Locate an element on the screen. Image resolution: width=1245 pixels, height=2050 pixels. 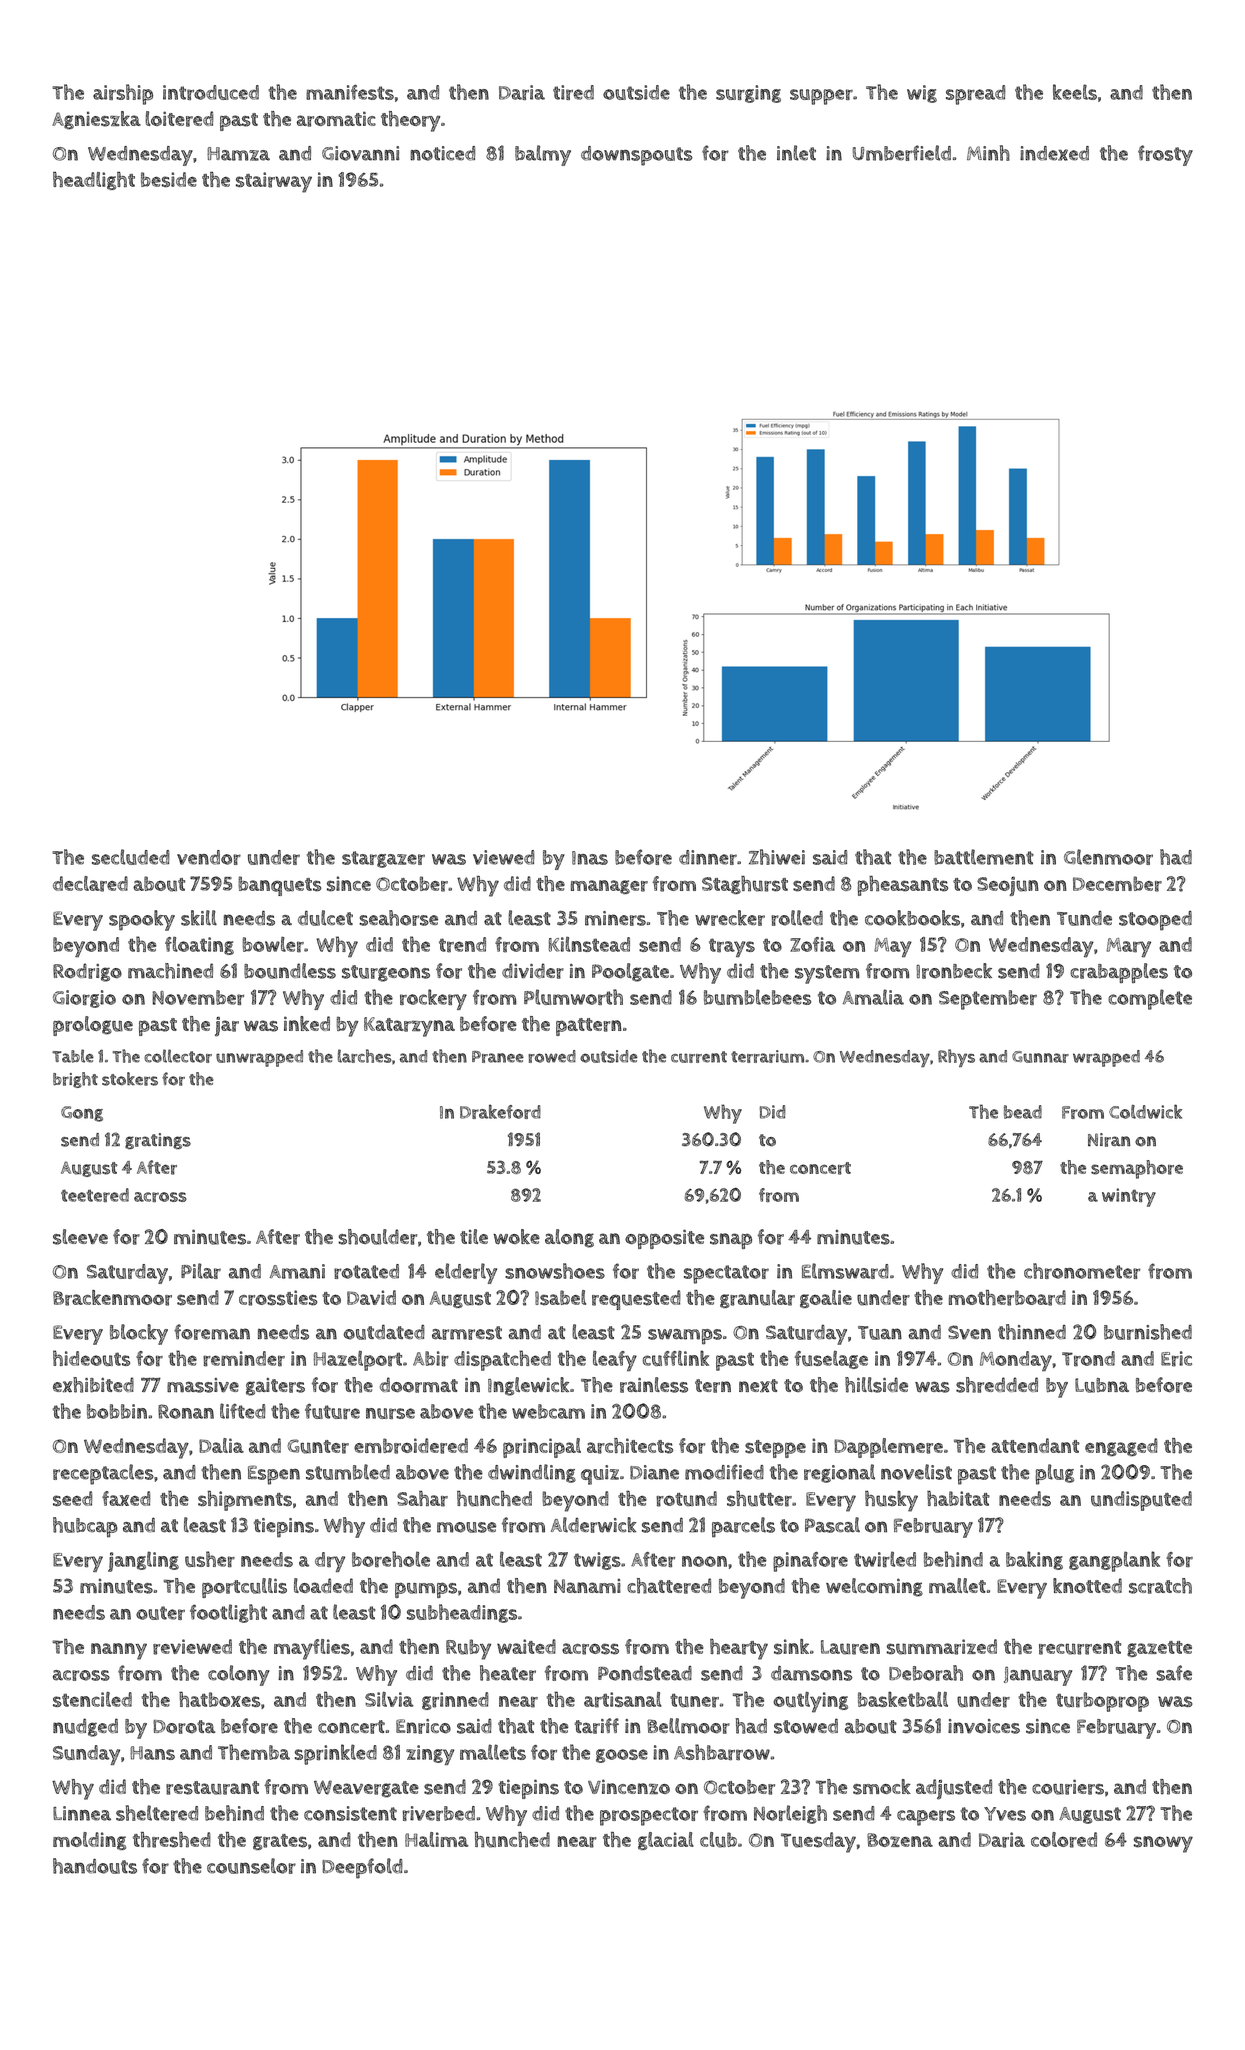
frosty is located at coordinates (1165, 155).
